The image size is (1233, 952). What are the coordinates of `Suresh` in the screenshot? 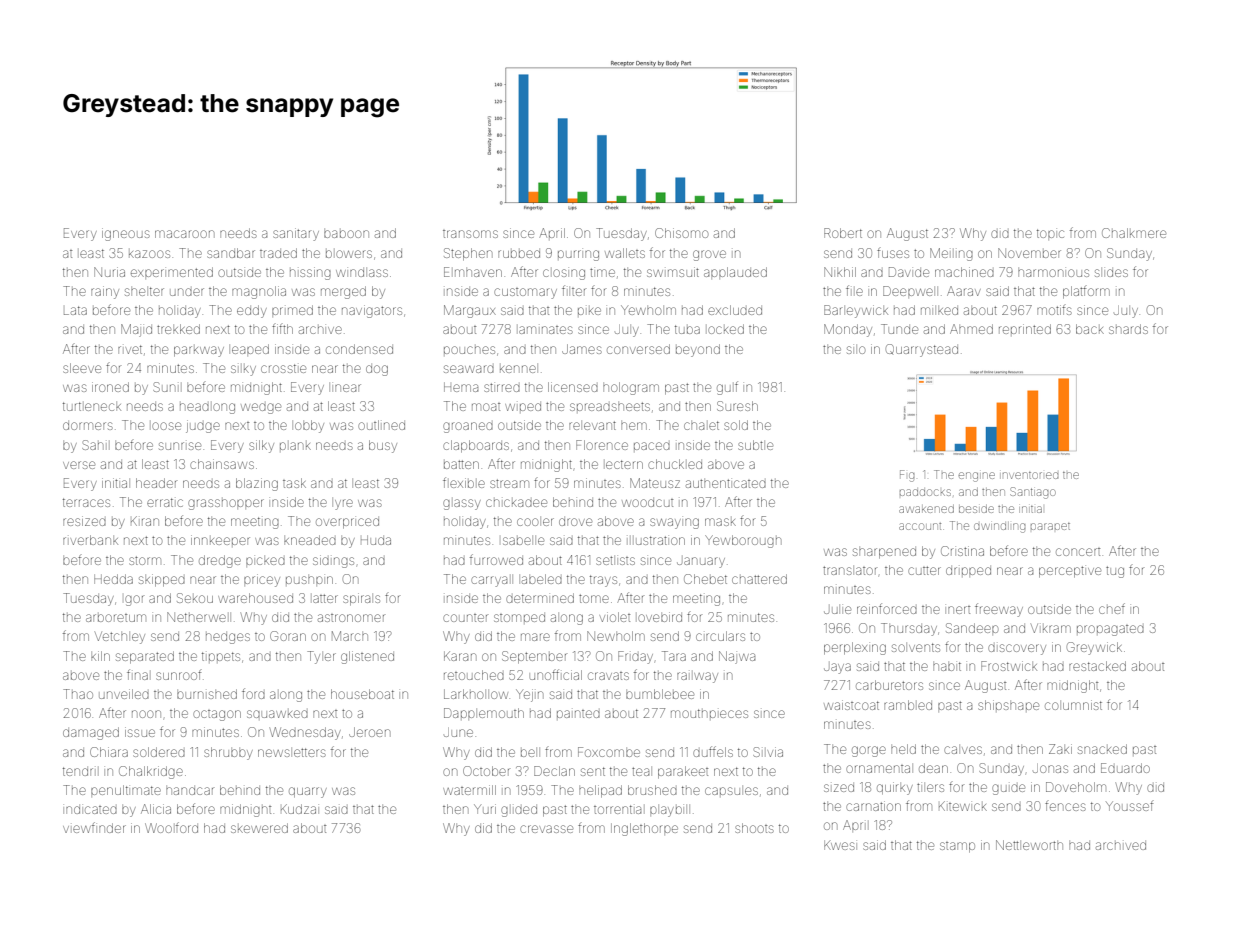 It's located at (737, 406).
